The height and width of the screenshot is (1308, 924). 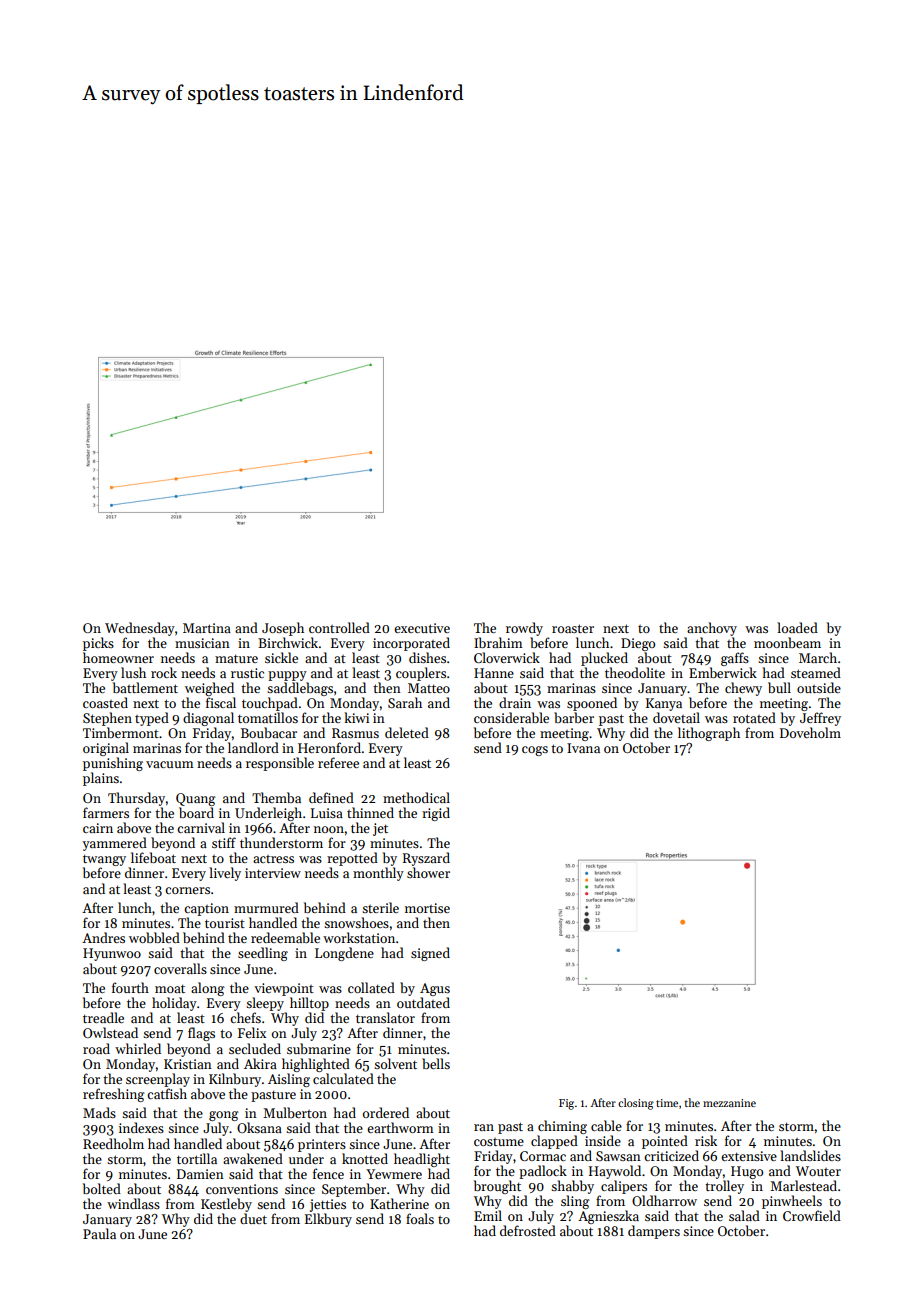 I want to click on mezzanine, so click(x=729, y=1103).
